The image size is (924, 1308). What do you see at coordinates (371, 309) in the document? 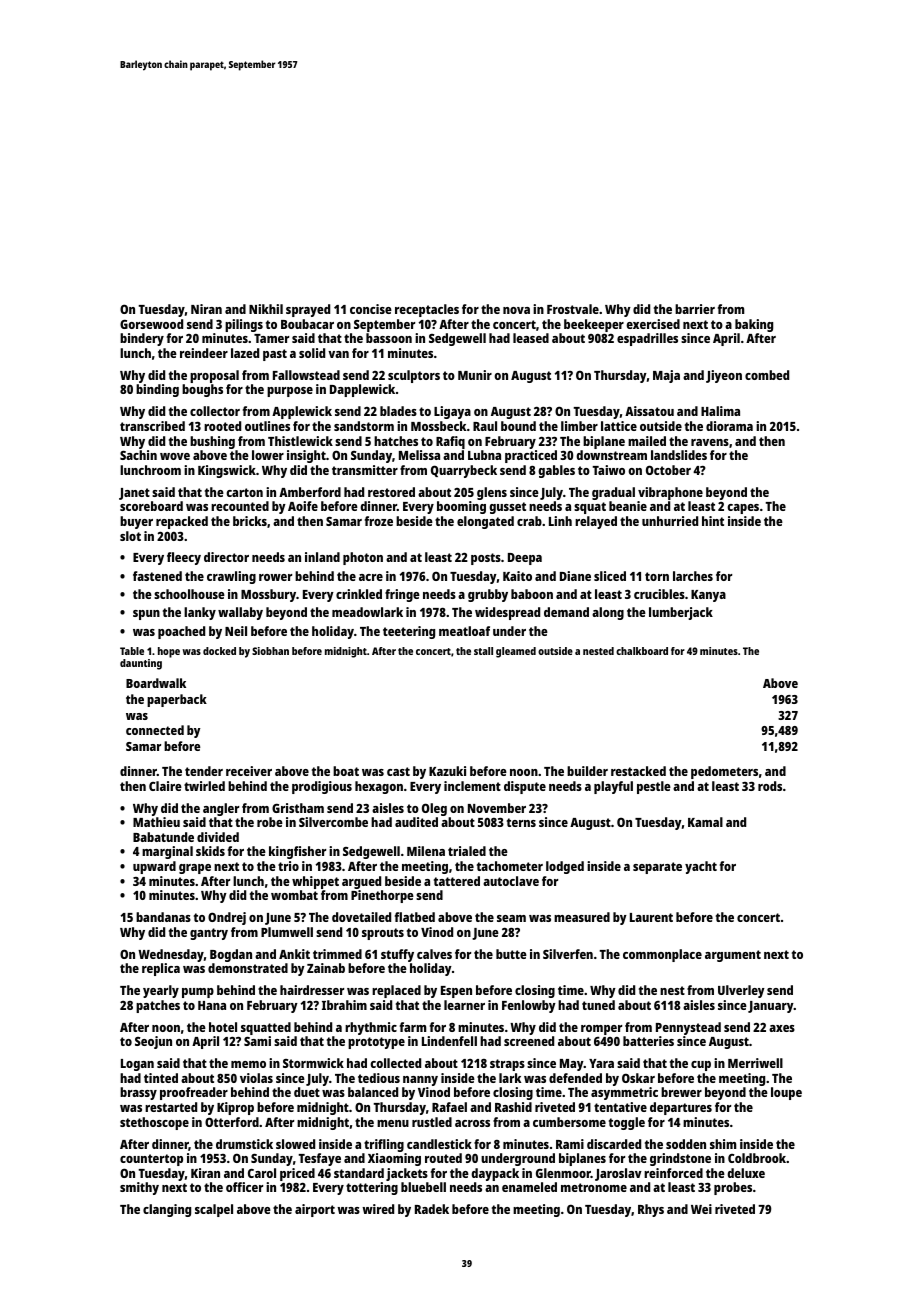
I see `concise` at bounding box center [371, 309].
